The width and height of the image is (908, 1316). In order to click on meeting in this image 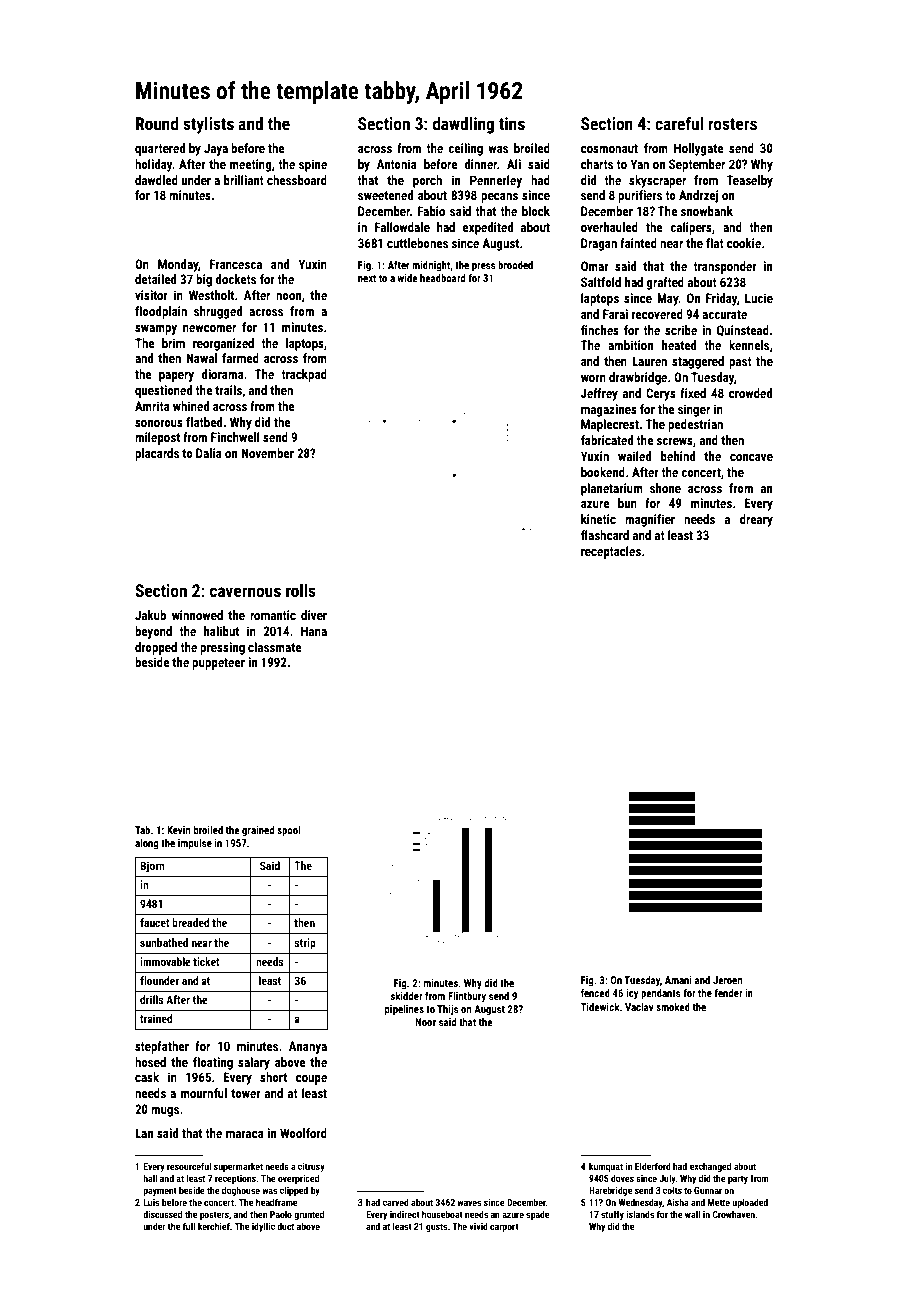, I will do `click(251, 165)`.
